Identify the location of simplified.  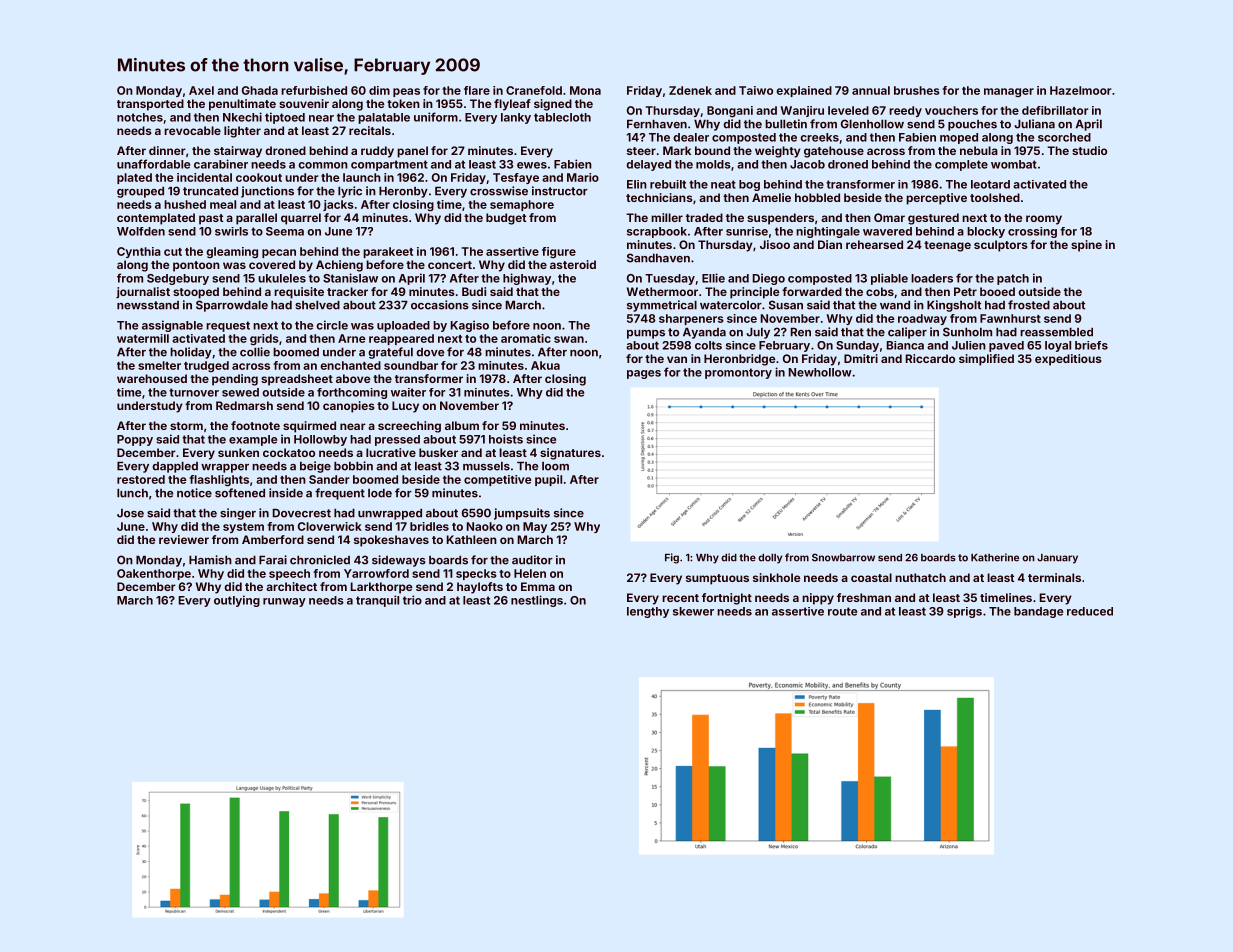
(986, 360).
